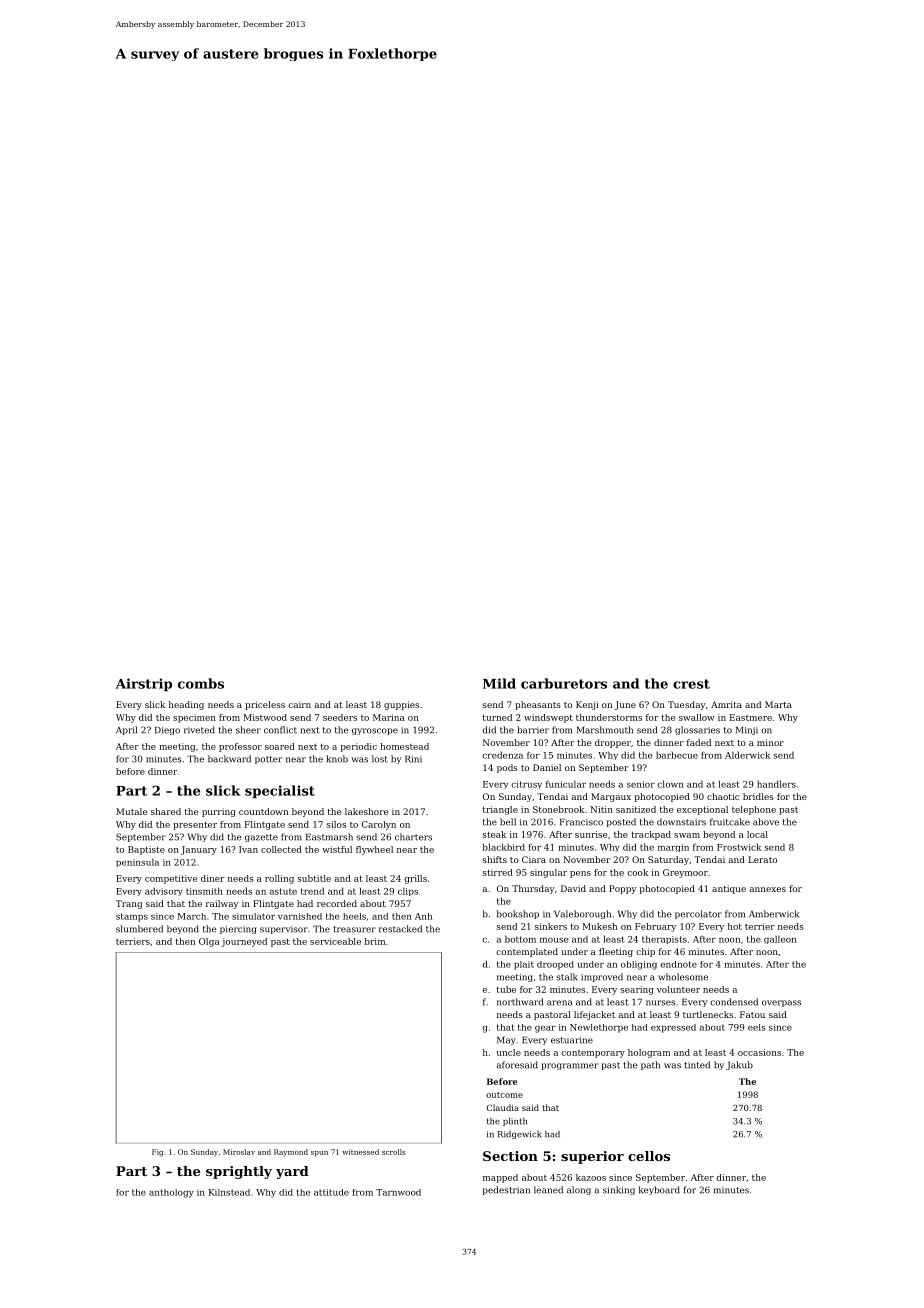 This screenshot has width=924, height=1308. What do you see at coordinates (518, 914) in the screenshot?
I see `bookshop` at bounding box center [518, 914].
